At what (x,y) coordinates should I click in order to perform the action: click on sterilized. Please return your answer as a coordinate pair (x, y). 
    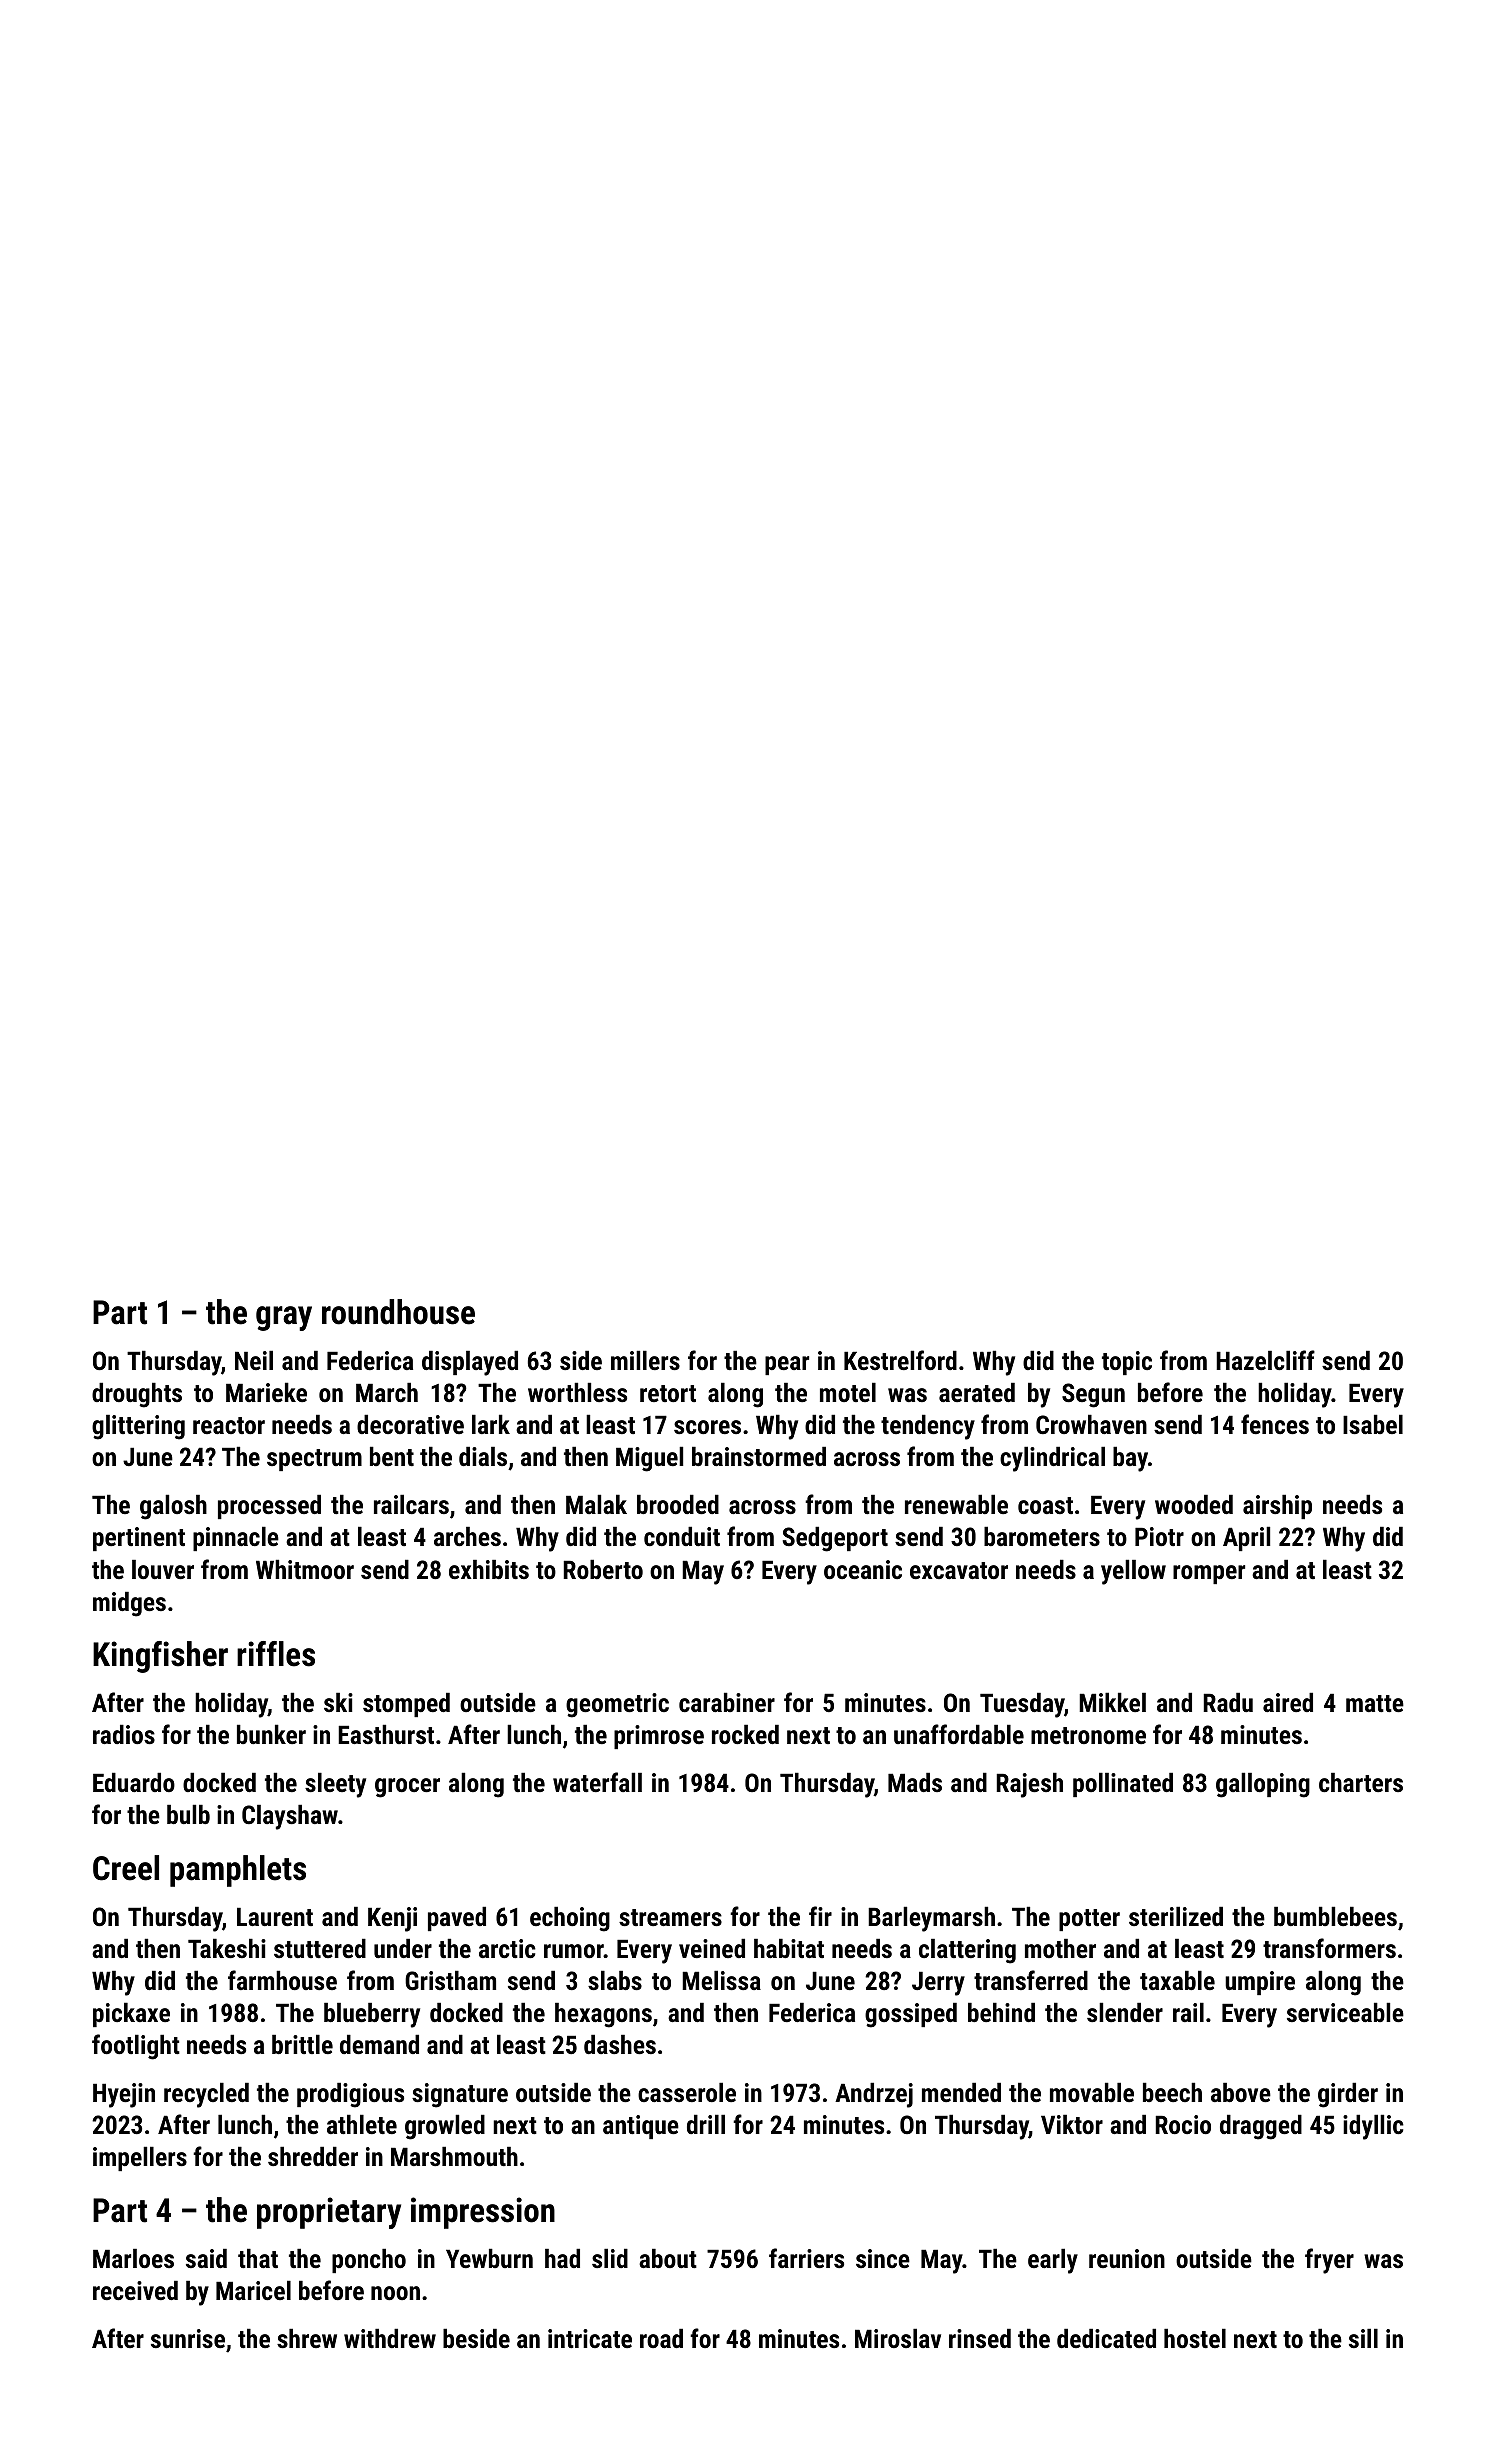
    Looking at the image, I should click on (1176, 1916).
